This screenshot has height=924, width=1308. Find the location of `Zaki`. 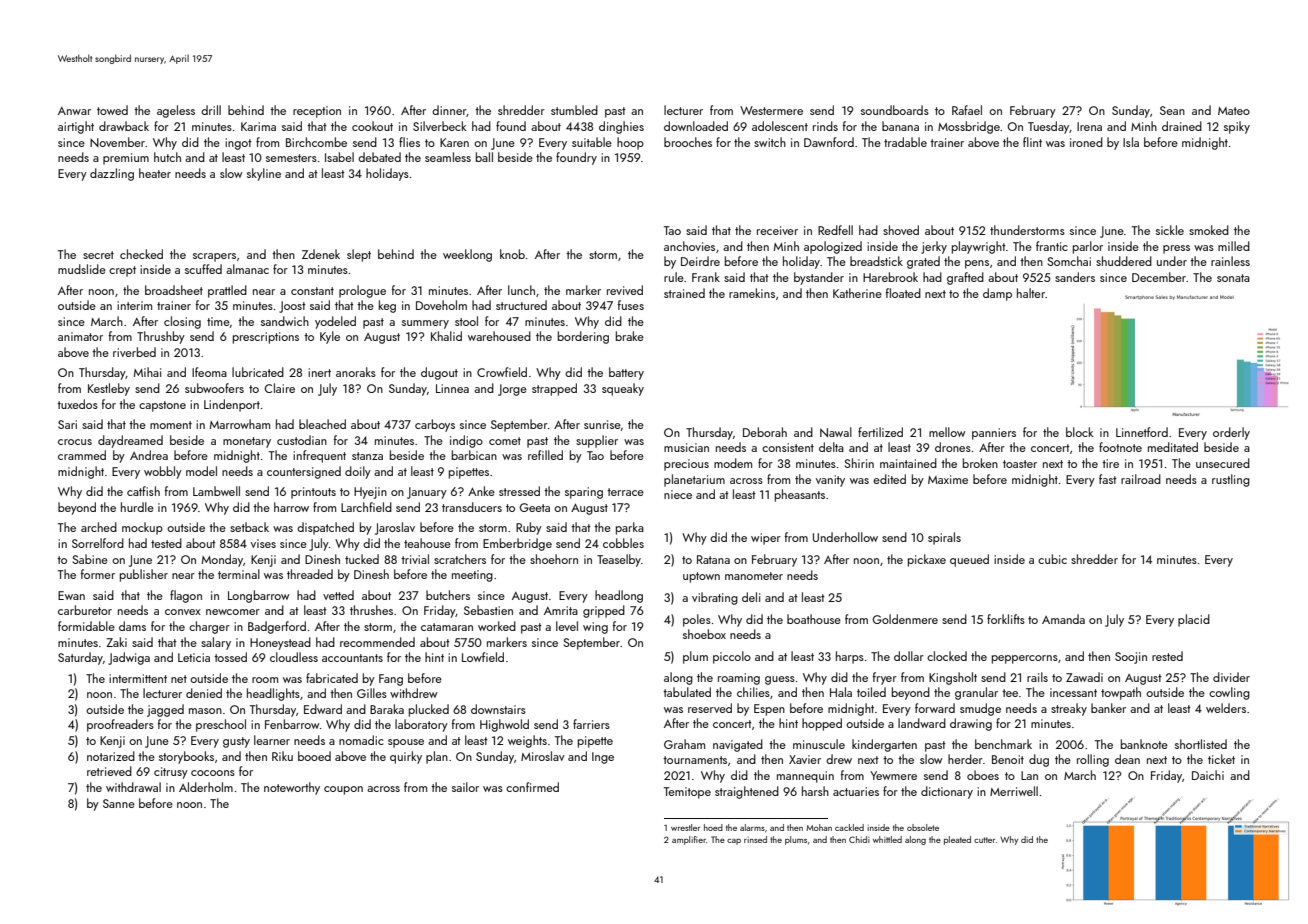

Zaki is located at coordinates (116, 642).
